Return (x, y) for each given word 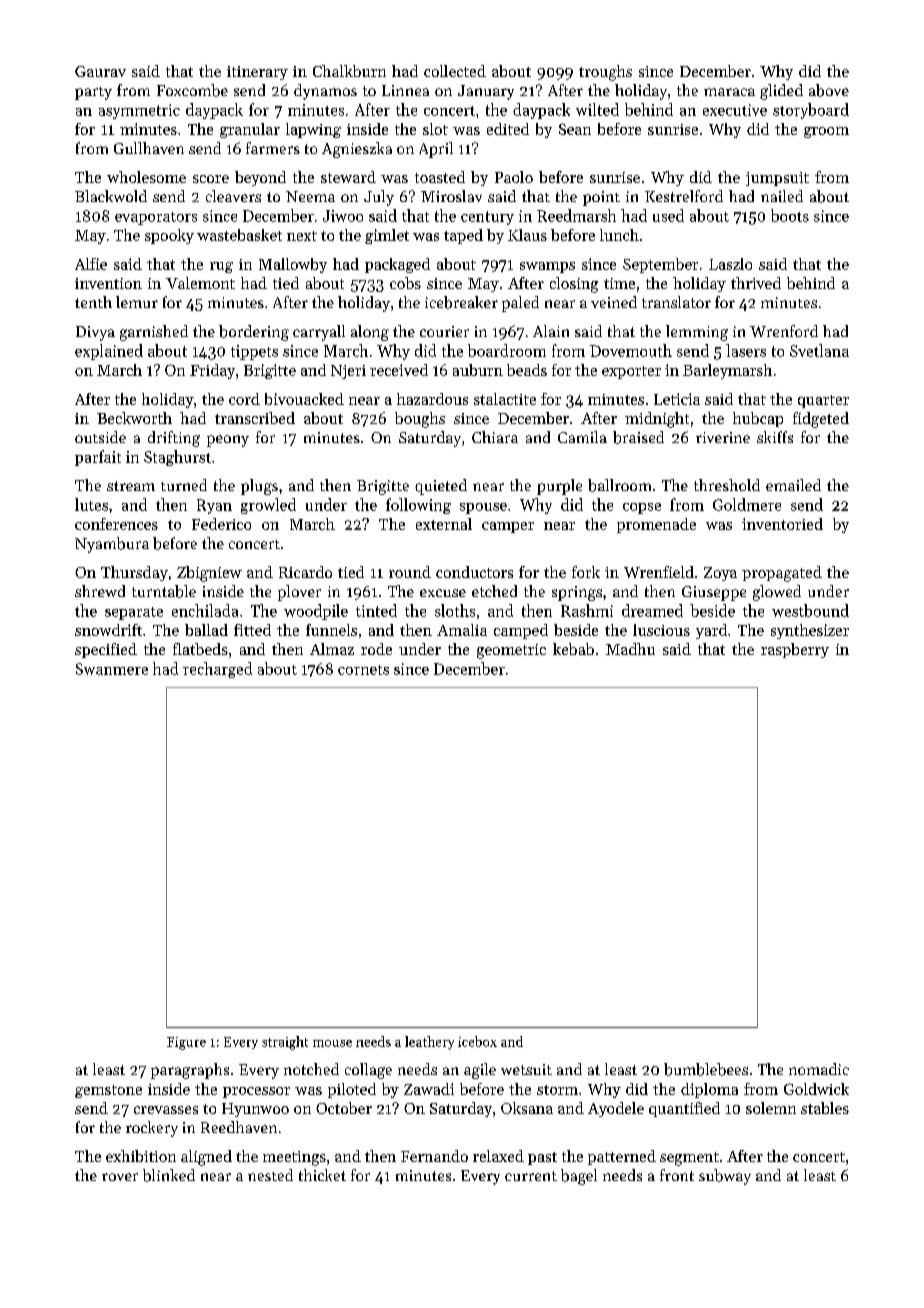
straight (285, 1043)
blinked (169, 1175)
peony (228, 441)
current (531, 1176)
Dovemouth (631, 350)
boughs (420, 420)
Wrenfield (659, 572)
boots (790, 215)
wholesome (146, 177)
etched (494, 591)
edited (508, 129)
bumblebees (706, 1069)
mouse (332, 1043)
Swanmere (112, 669)
